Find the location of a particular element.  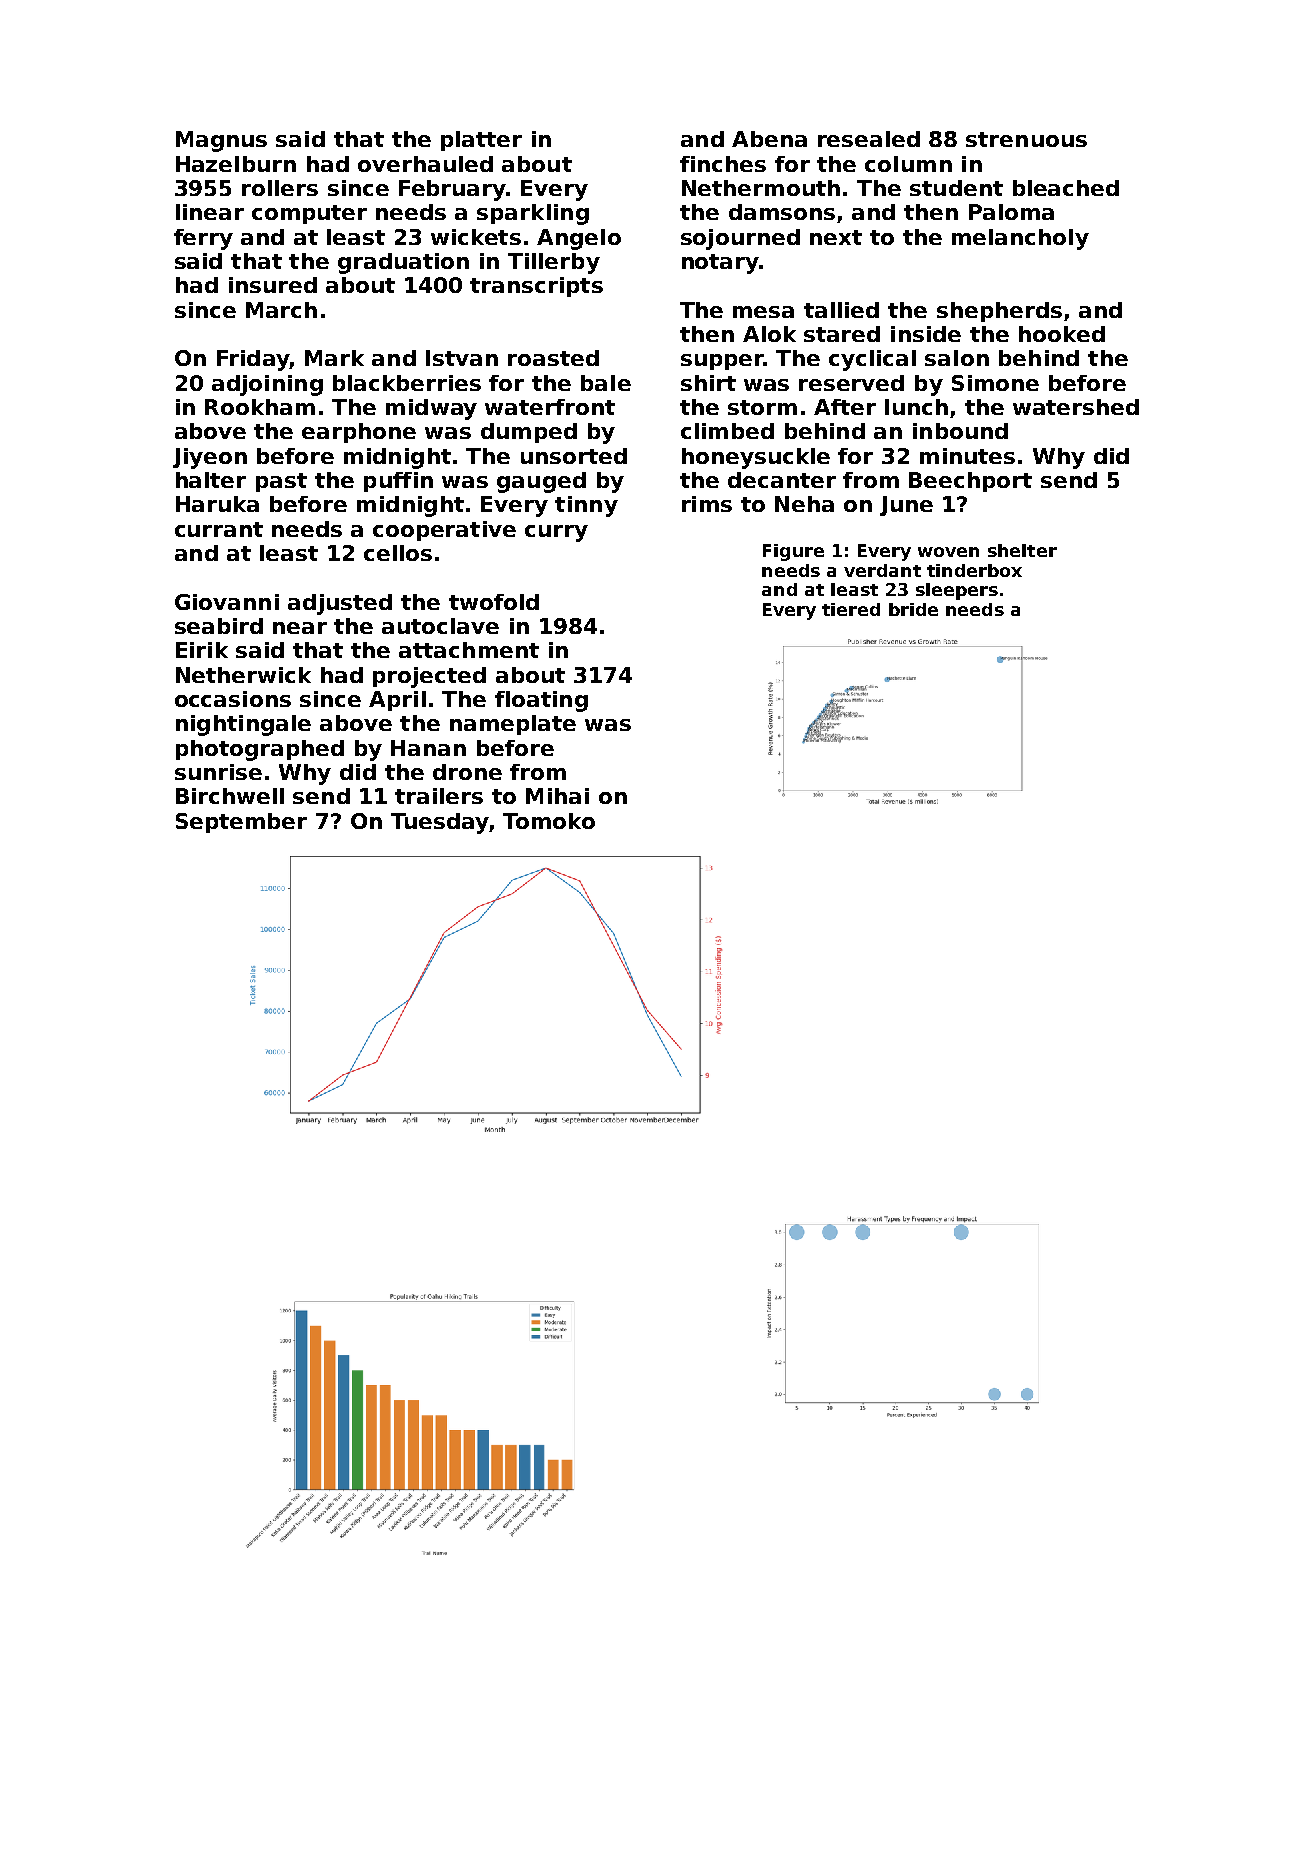

platter is located at coordinates (481, 141).
